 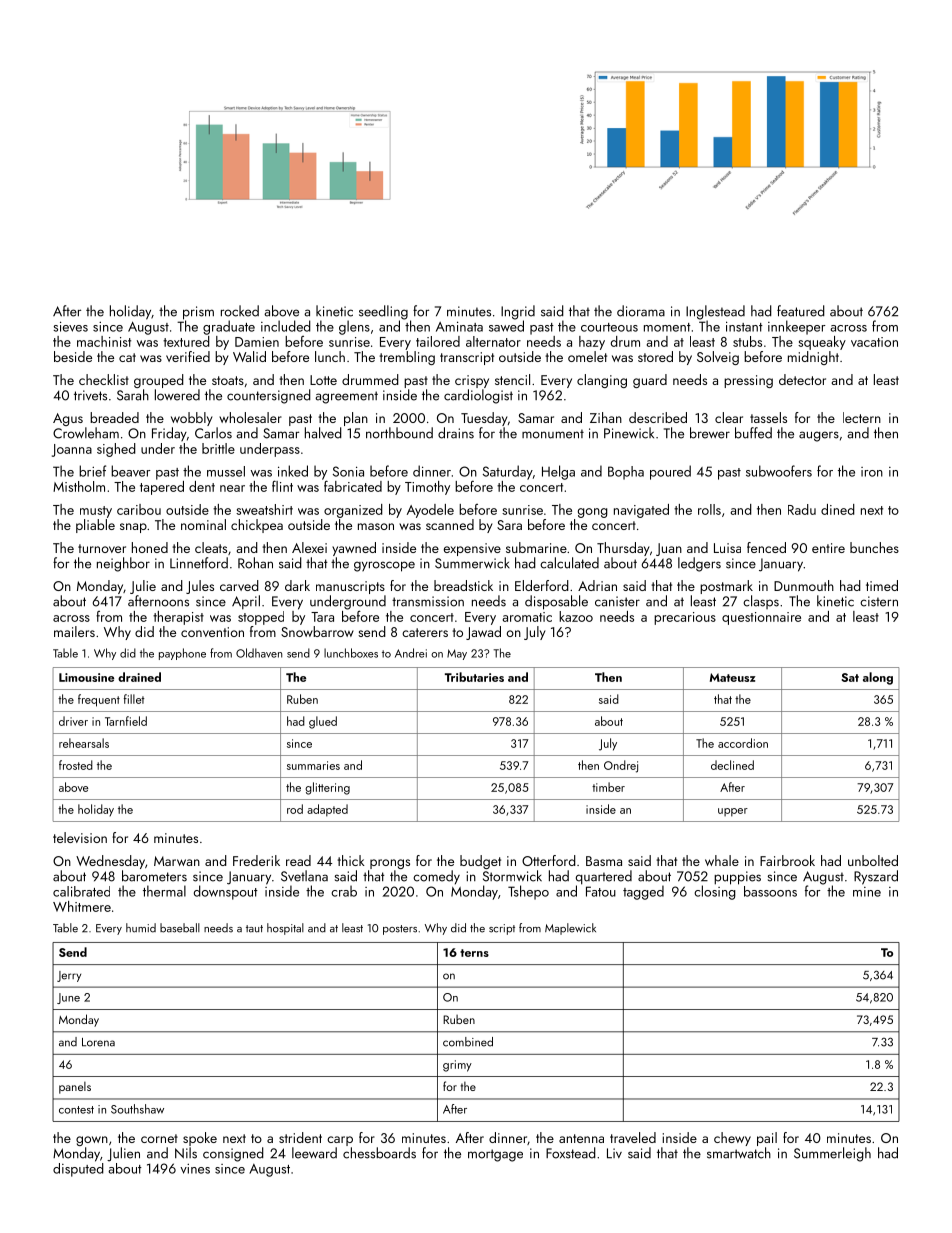 What do you see at coordinates (212, 632) in the document?
I see `convention` at bounding box center [212, 632].
